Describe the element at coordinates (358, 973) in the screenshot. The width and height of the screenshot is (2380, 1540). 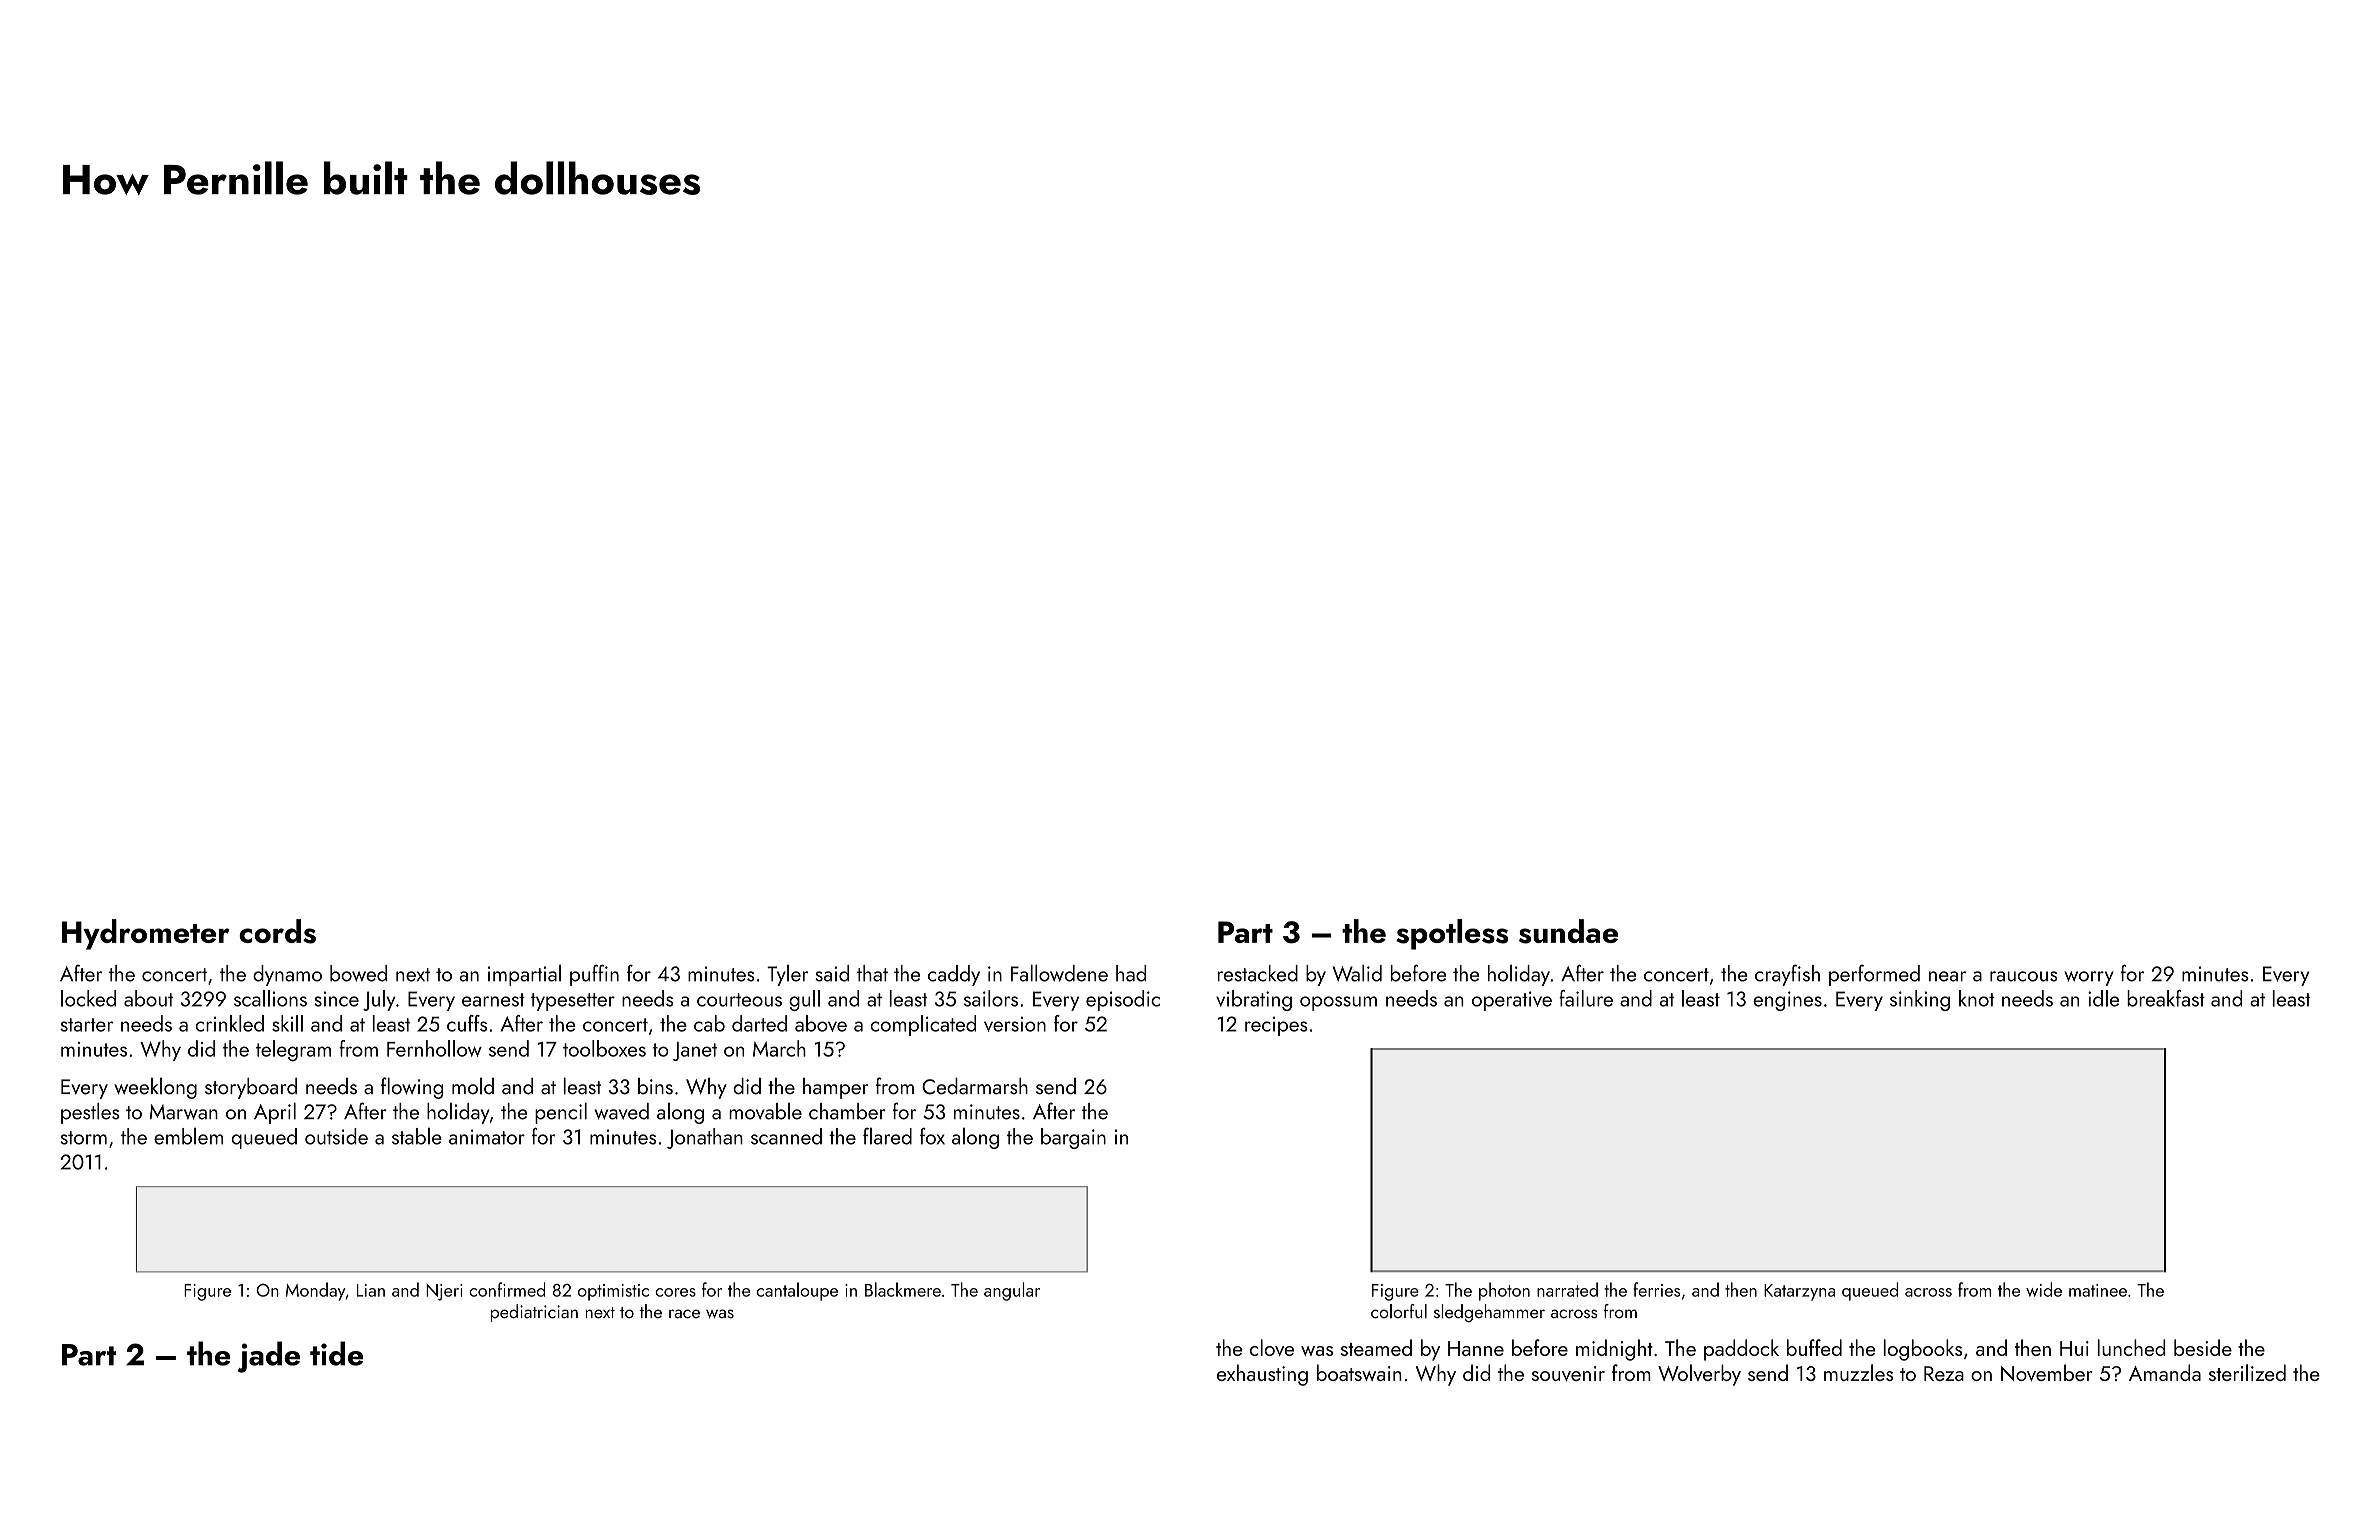
I see `bowed` at that location.
